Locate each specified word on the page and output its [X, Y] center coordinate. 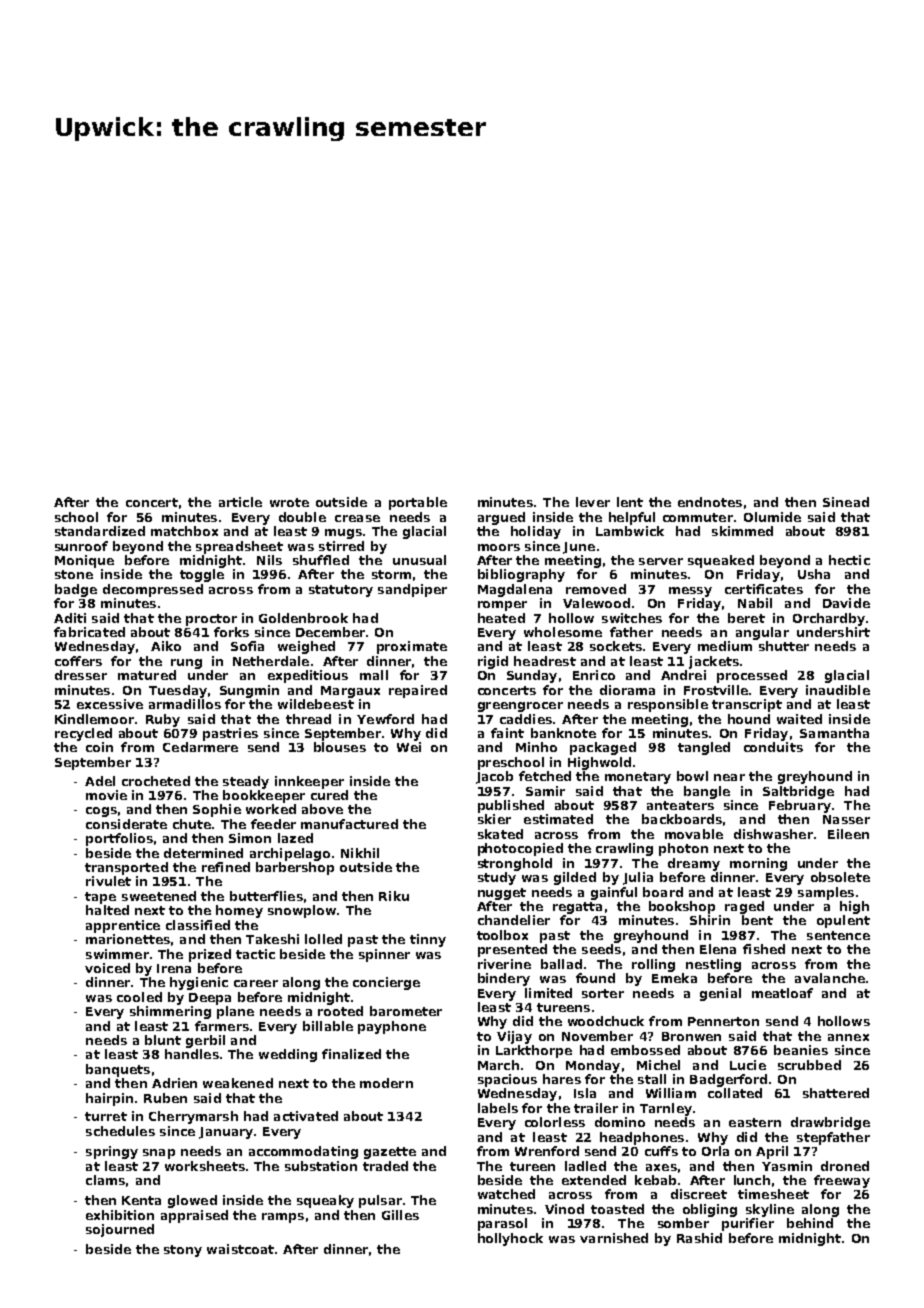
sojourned [120, 1230]
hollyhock [510, 1239]
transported [126, 868]
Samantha [834, 733]
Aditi [70, 618]
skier [494, 819]
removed [596, 589]
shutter [784, 646]
